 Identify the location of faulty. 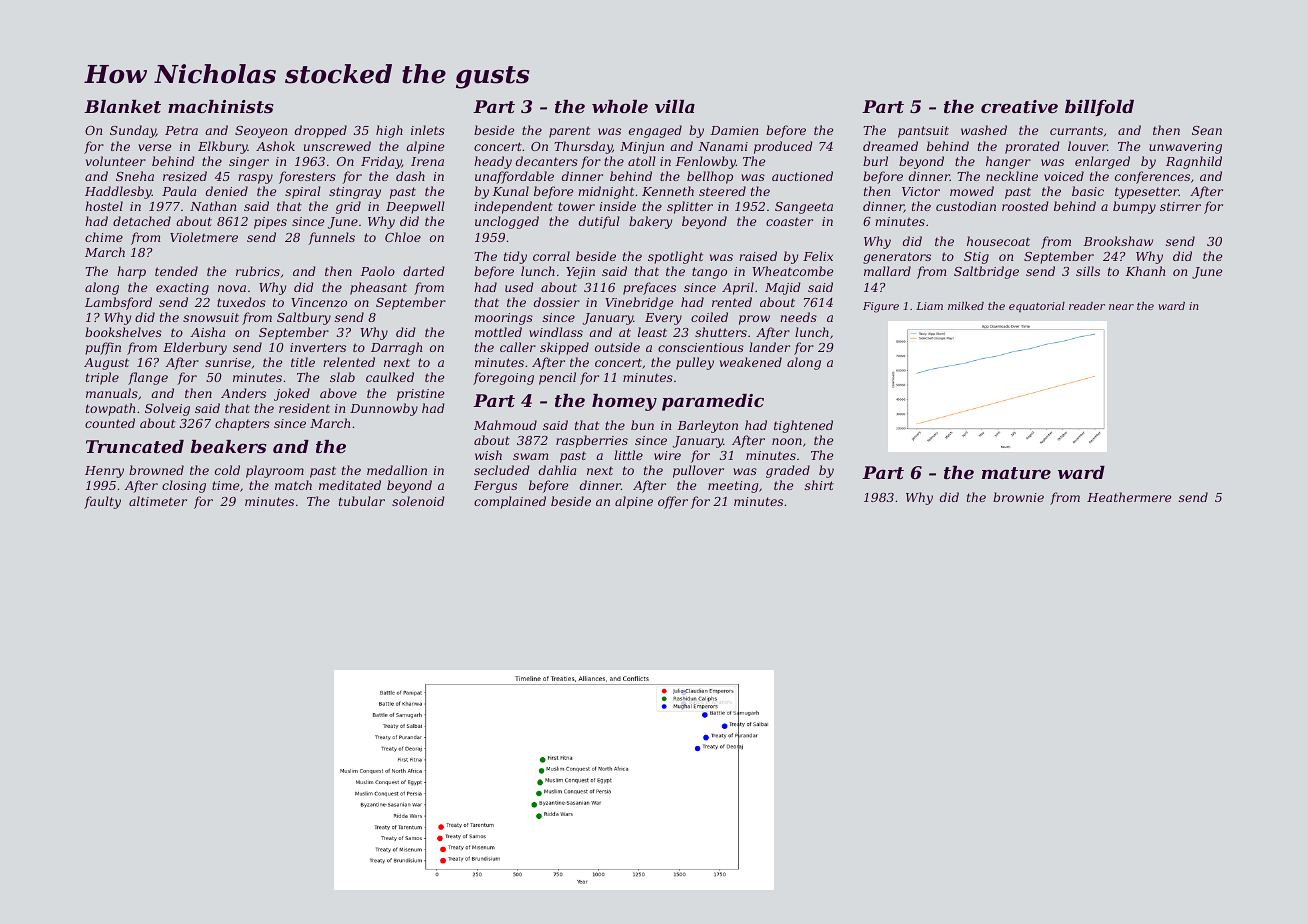
(102, 502).
